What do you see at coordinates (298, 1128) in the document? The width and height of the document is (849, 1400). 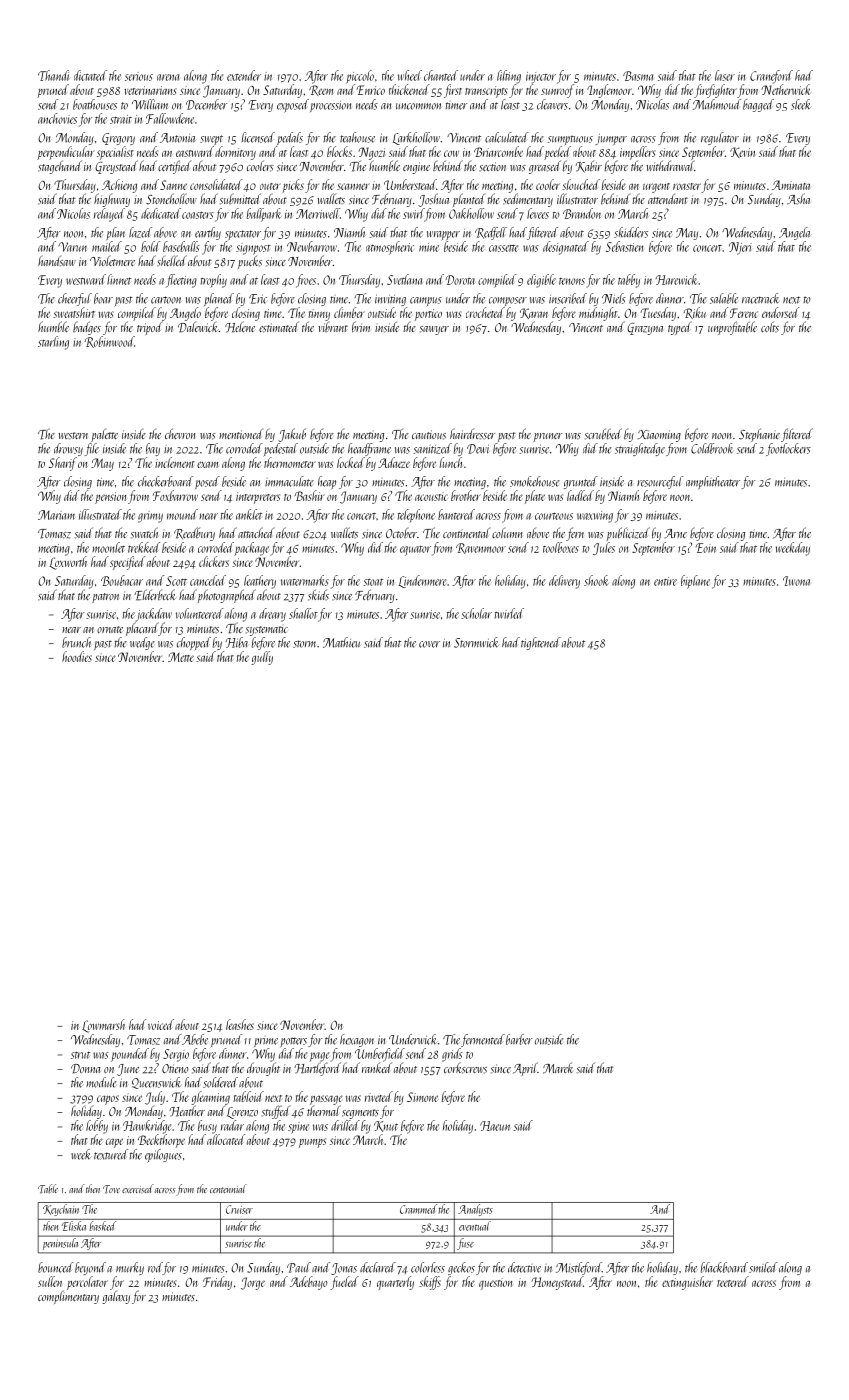 I see `spine` at bounding box center [298, 1128].
